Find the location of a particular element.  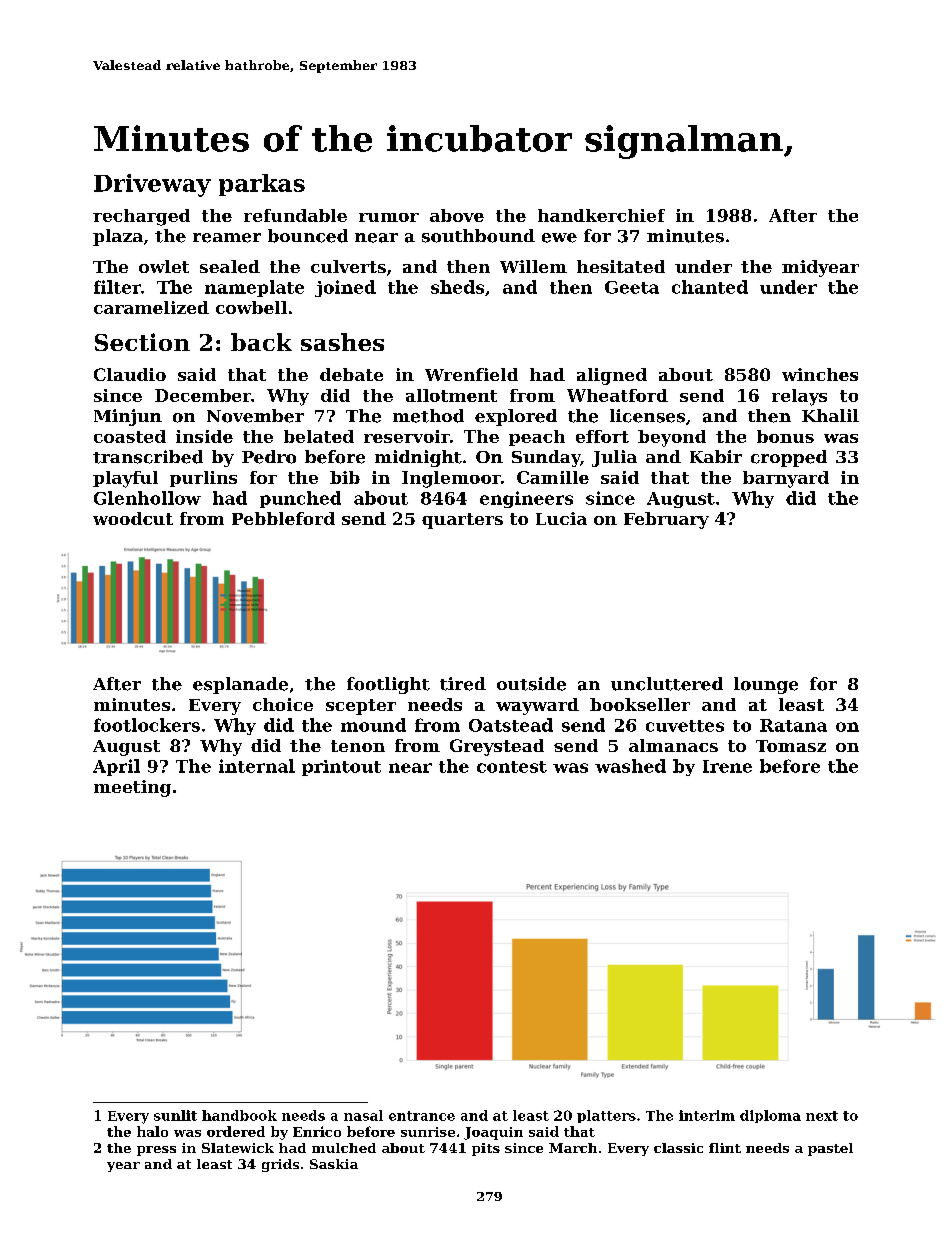

interim is located at coordinates (707, 1115).
